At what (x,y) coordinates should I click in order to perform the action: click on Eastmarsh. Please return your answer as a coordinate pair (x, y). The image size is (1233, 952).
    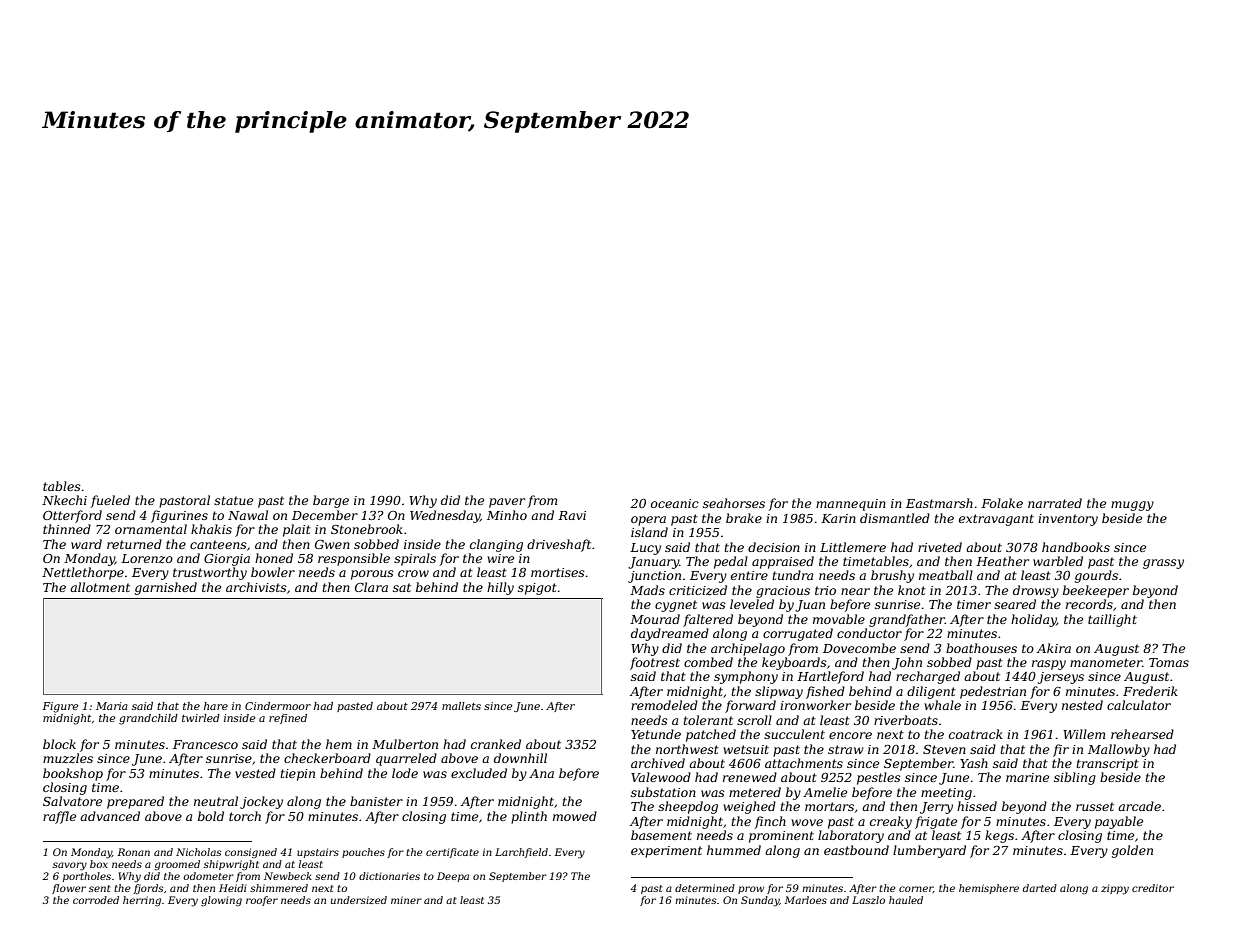
    Looking at the image, I should click on (939, 503).
